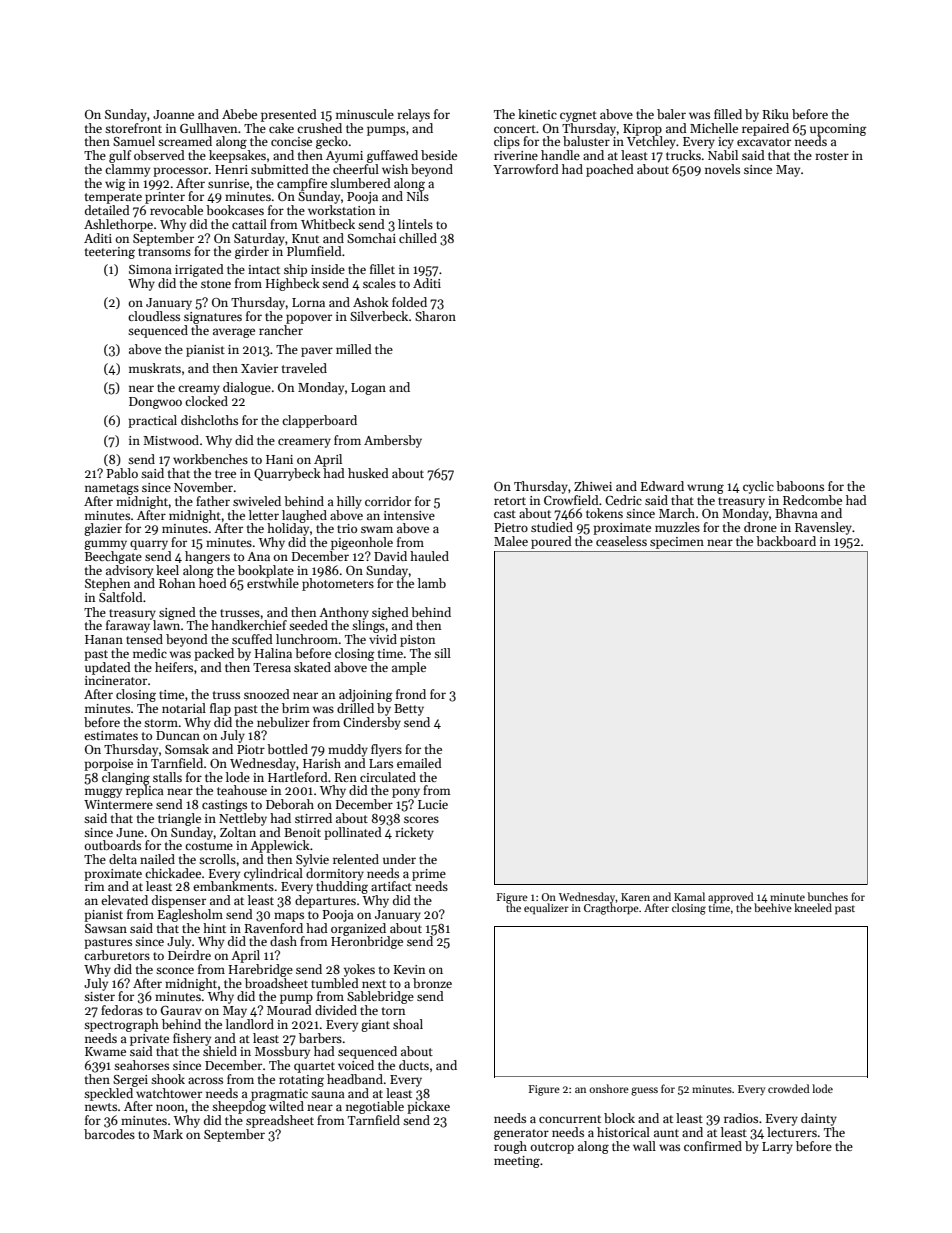 The width and height of the screenshot is (952, 1233). What do you see at coordinates (280, 1121) in the screenshot?
I see `spreadsheet` at bounding box center [280, 1121].
